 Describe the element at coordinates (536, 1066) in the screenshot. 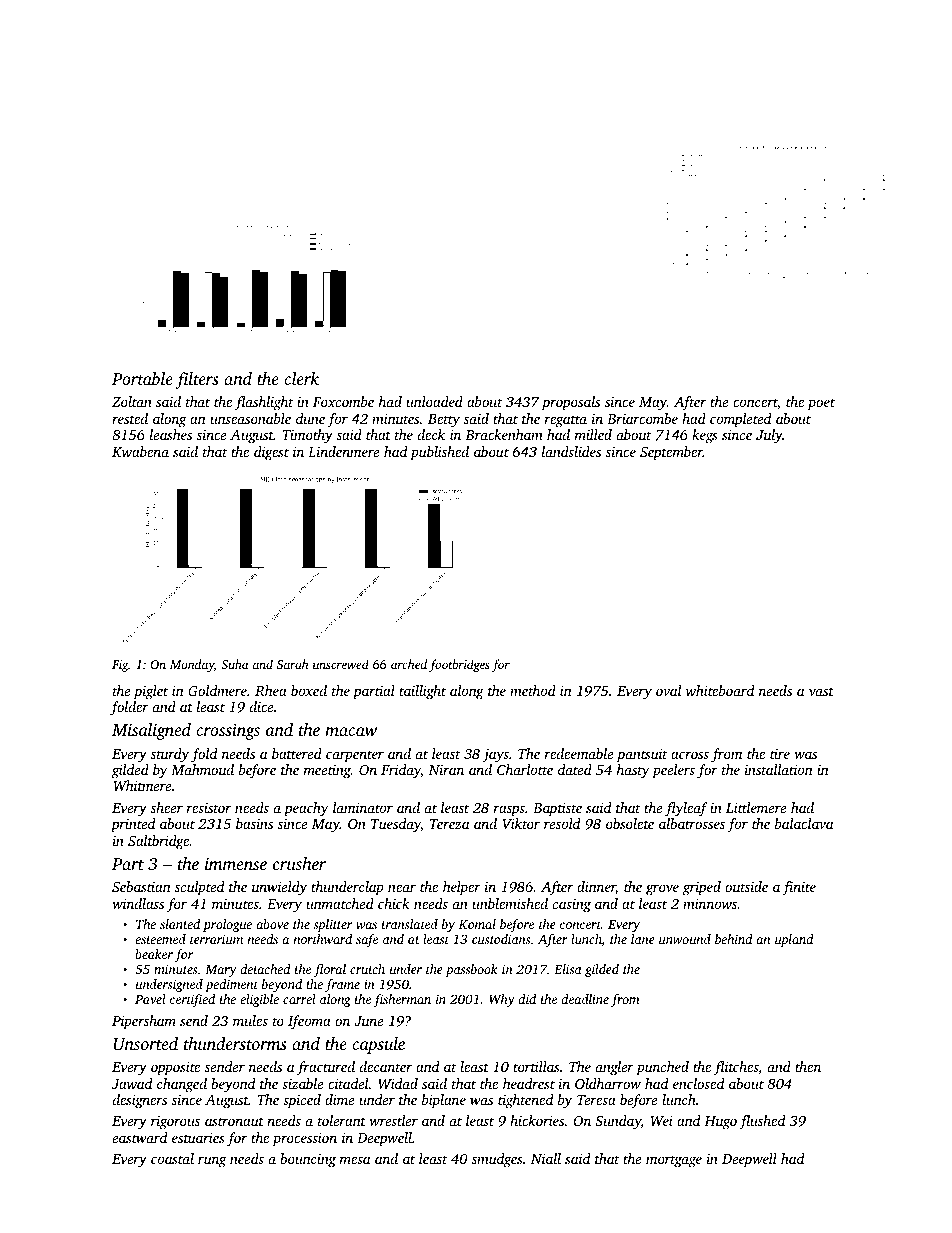

I see `tortillas` at that location.
